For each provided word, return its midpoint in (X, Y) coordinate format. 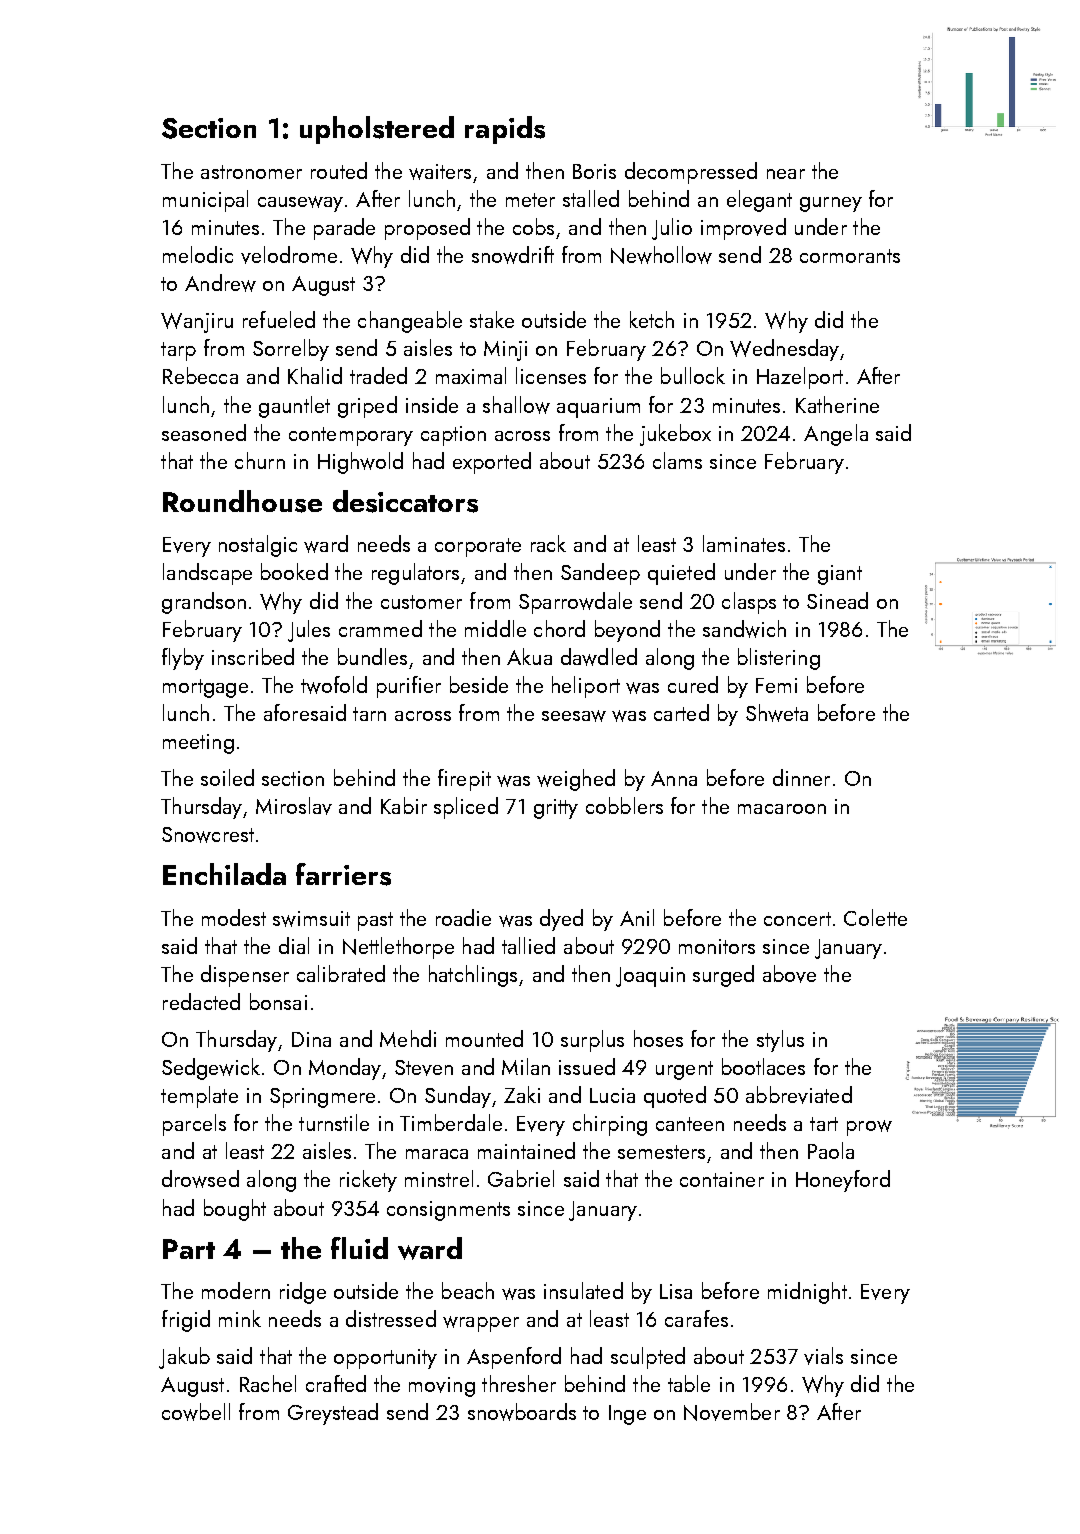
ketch (652, 319)
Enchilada (224, 874)
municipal (205, 201)
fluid (359, 1248)
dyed (561, 920)
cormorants (850, 256)
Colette (875, 917)
